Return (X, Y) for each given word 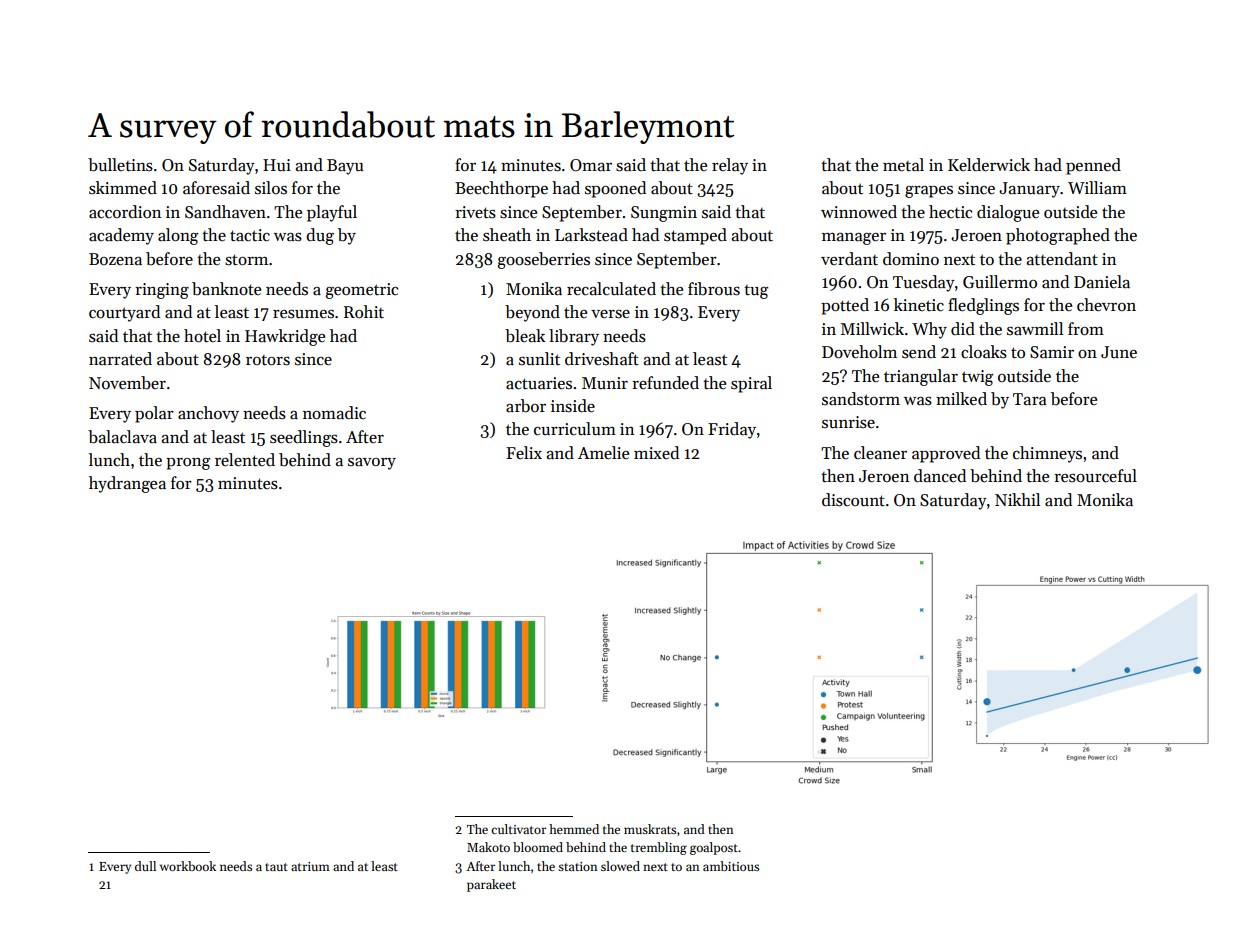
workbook (188, 866)
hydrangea (127, 484)
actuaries (539, 383)
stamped (695, 236)
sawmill (1035, 329)
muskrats (650, 829)
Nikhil (1017, 499)
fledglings (983, 306)
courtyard (124, 313)
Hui (277, 165)
